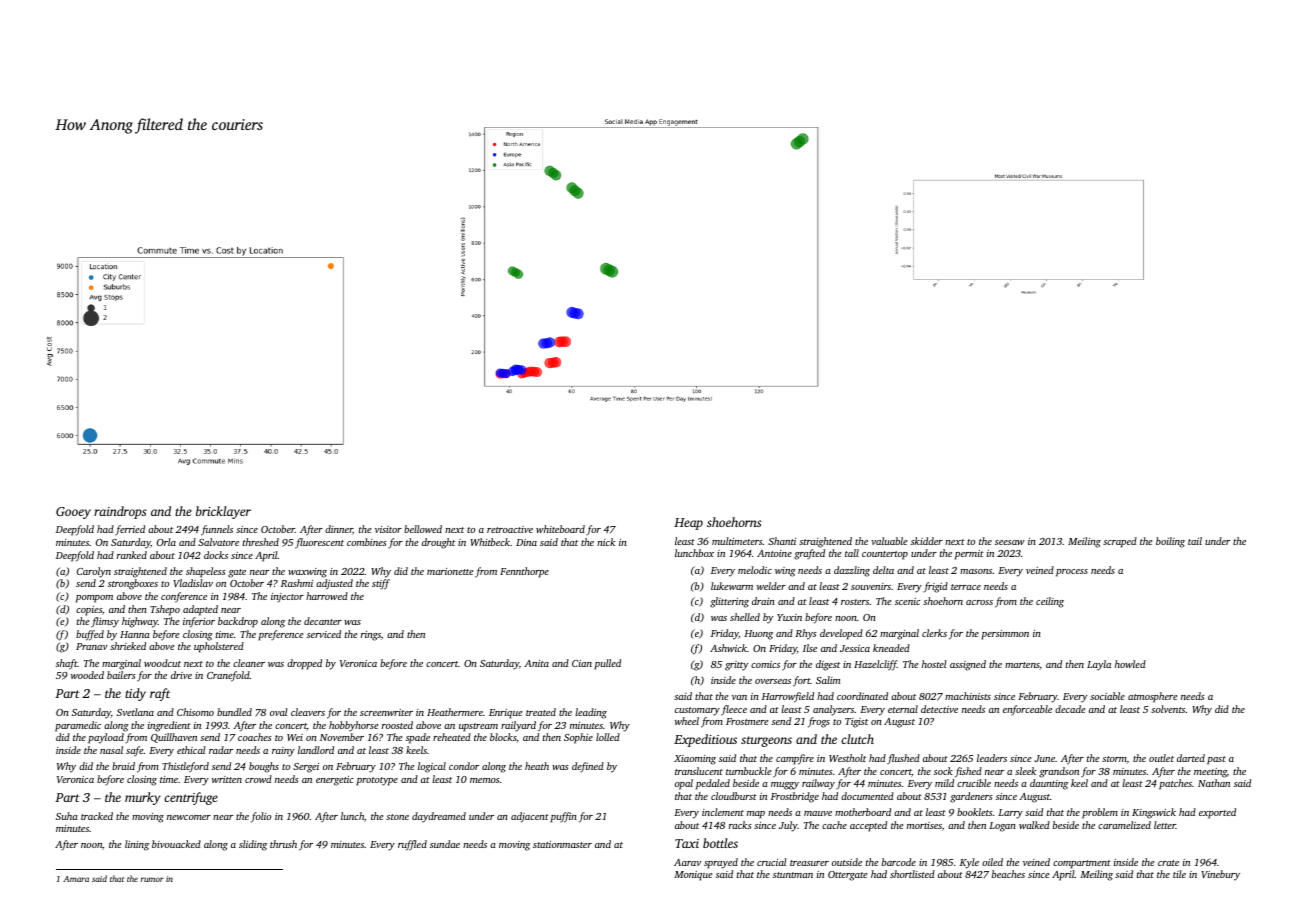 The image size is (1308, 924). Describe the element at coordinates (316, 750) in the screenshot. I see `landlord` at that location.
